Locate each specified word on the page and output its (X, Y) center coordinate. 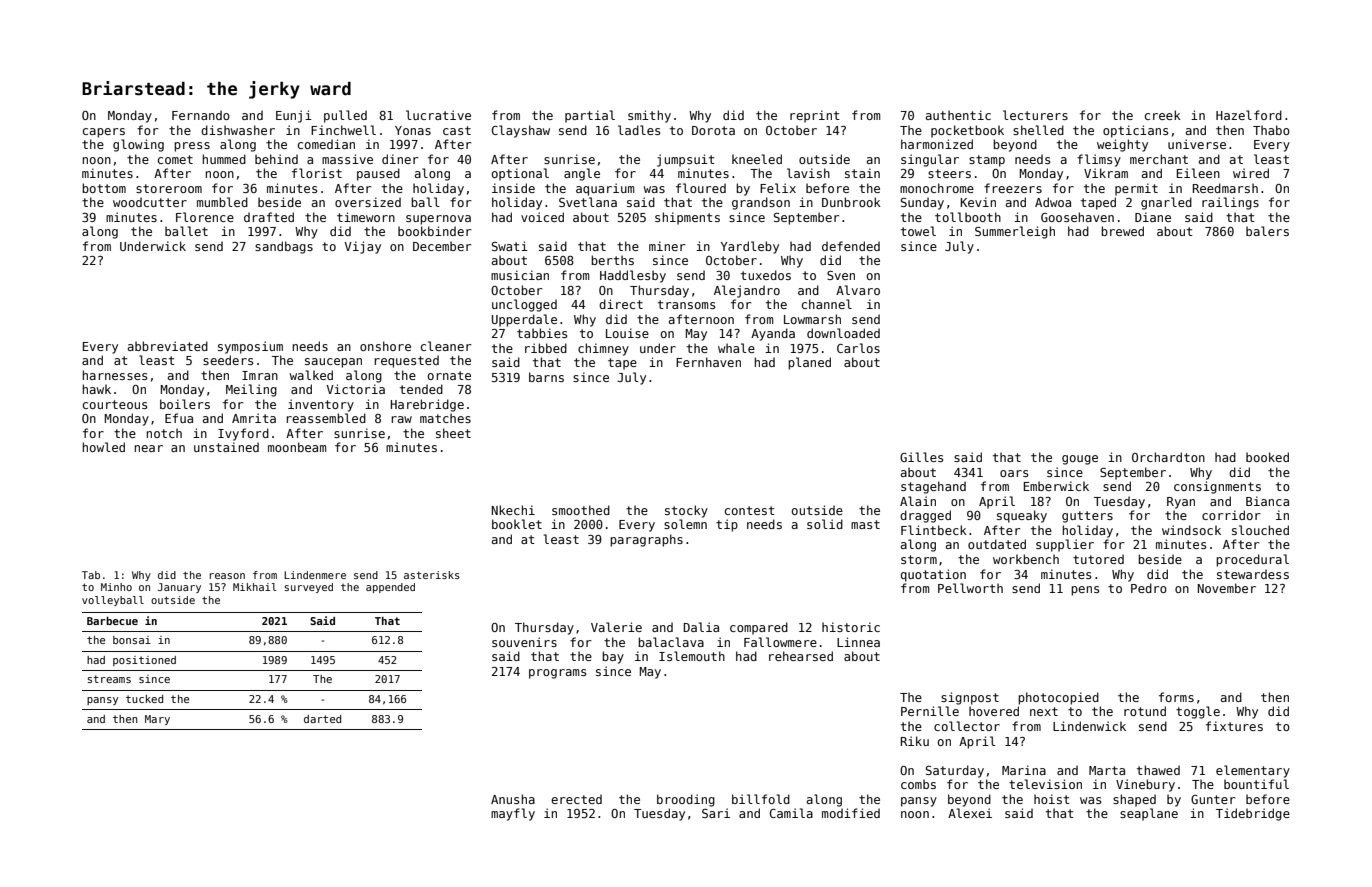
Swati (510, 246)
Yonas (413, 130)
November (1227, 588)
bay (613, 657)
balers (1267, 231)
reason (227, 576)
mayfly (513, 814)
